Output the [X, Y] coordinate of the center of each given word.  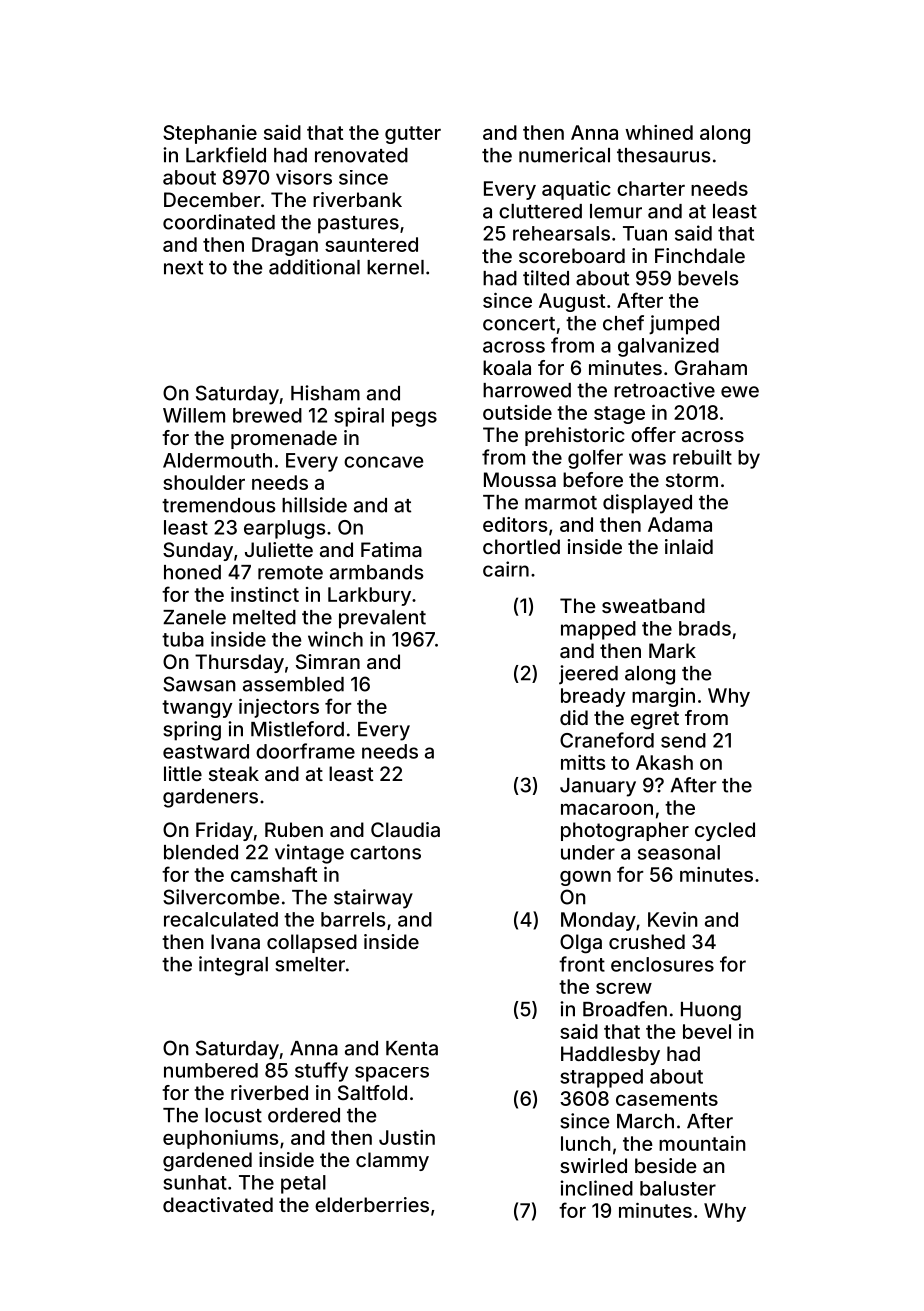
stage [619, 415]
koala [507, 367]
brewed [267, 415]
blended [201, 852]
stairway [373, 899]
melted [264, 617]
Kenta [412, 1048]
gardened [207, 1162]
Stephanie [210, 134]
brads [705, 628]
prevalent [382, 619]
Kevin [673, 919]
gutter [413, 135]
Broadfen [625, 1009]
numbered [211, 1070]
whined [659, 132]
